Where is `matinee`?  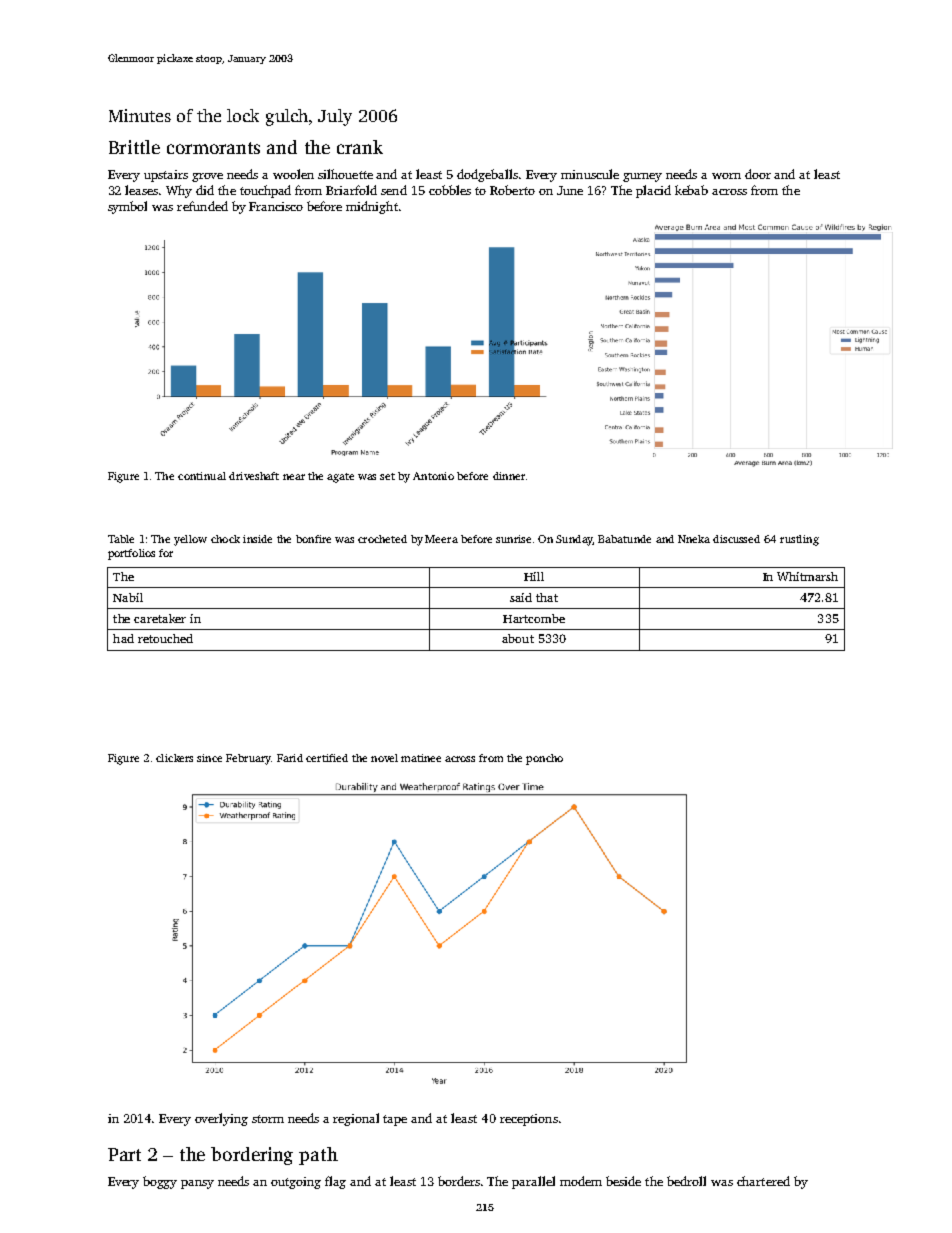 matinee is located at coordinates (421, 758).
